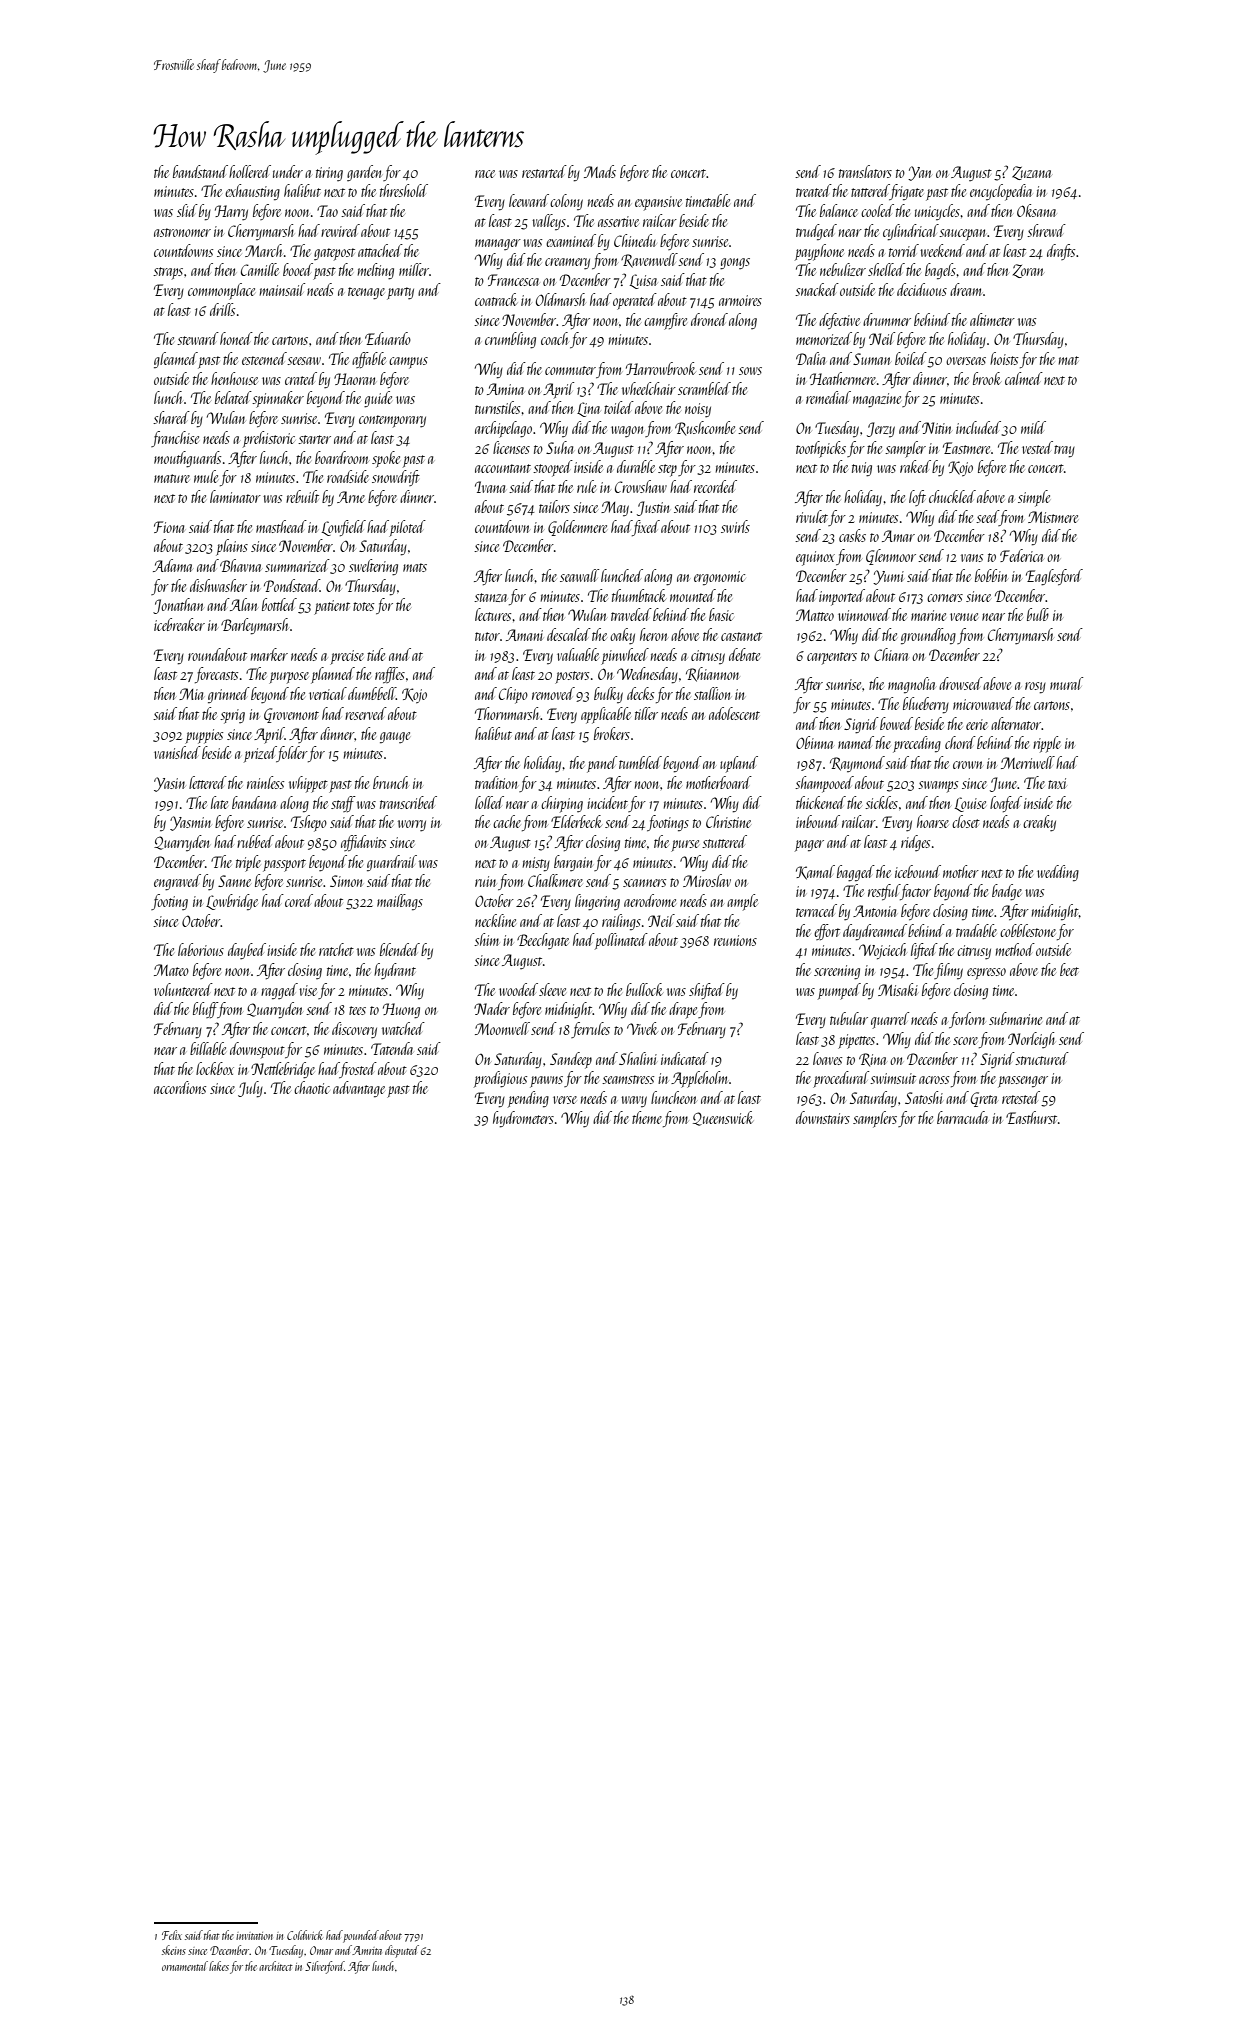 The image size is (1238, 2038). Describe the element at coordinates (962, 1117) in the screenshot. I see `barracuda` at that location.
